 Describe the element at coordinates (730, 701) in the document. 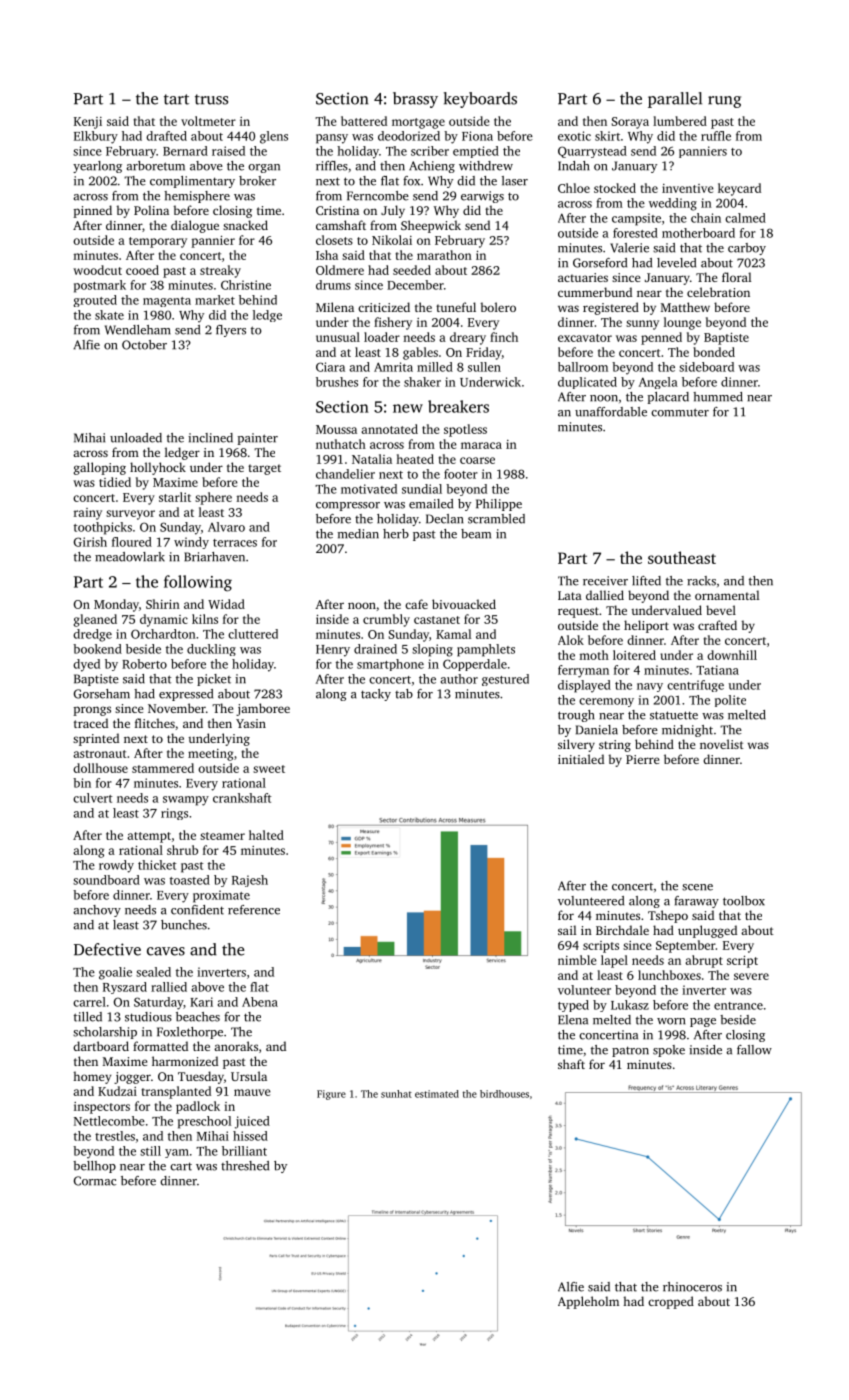

I see `polite` at that location.
